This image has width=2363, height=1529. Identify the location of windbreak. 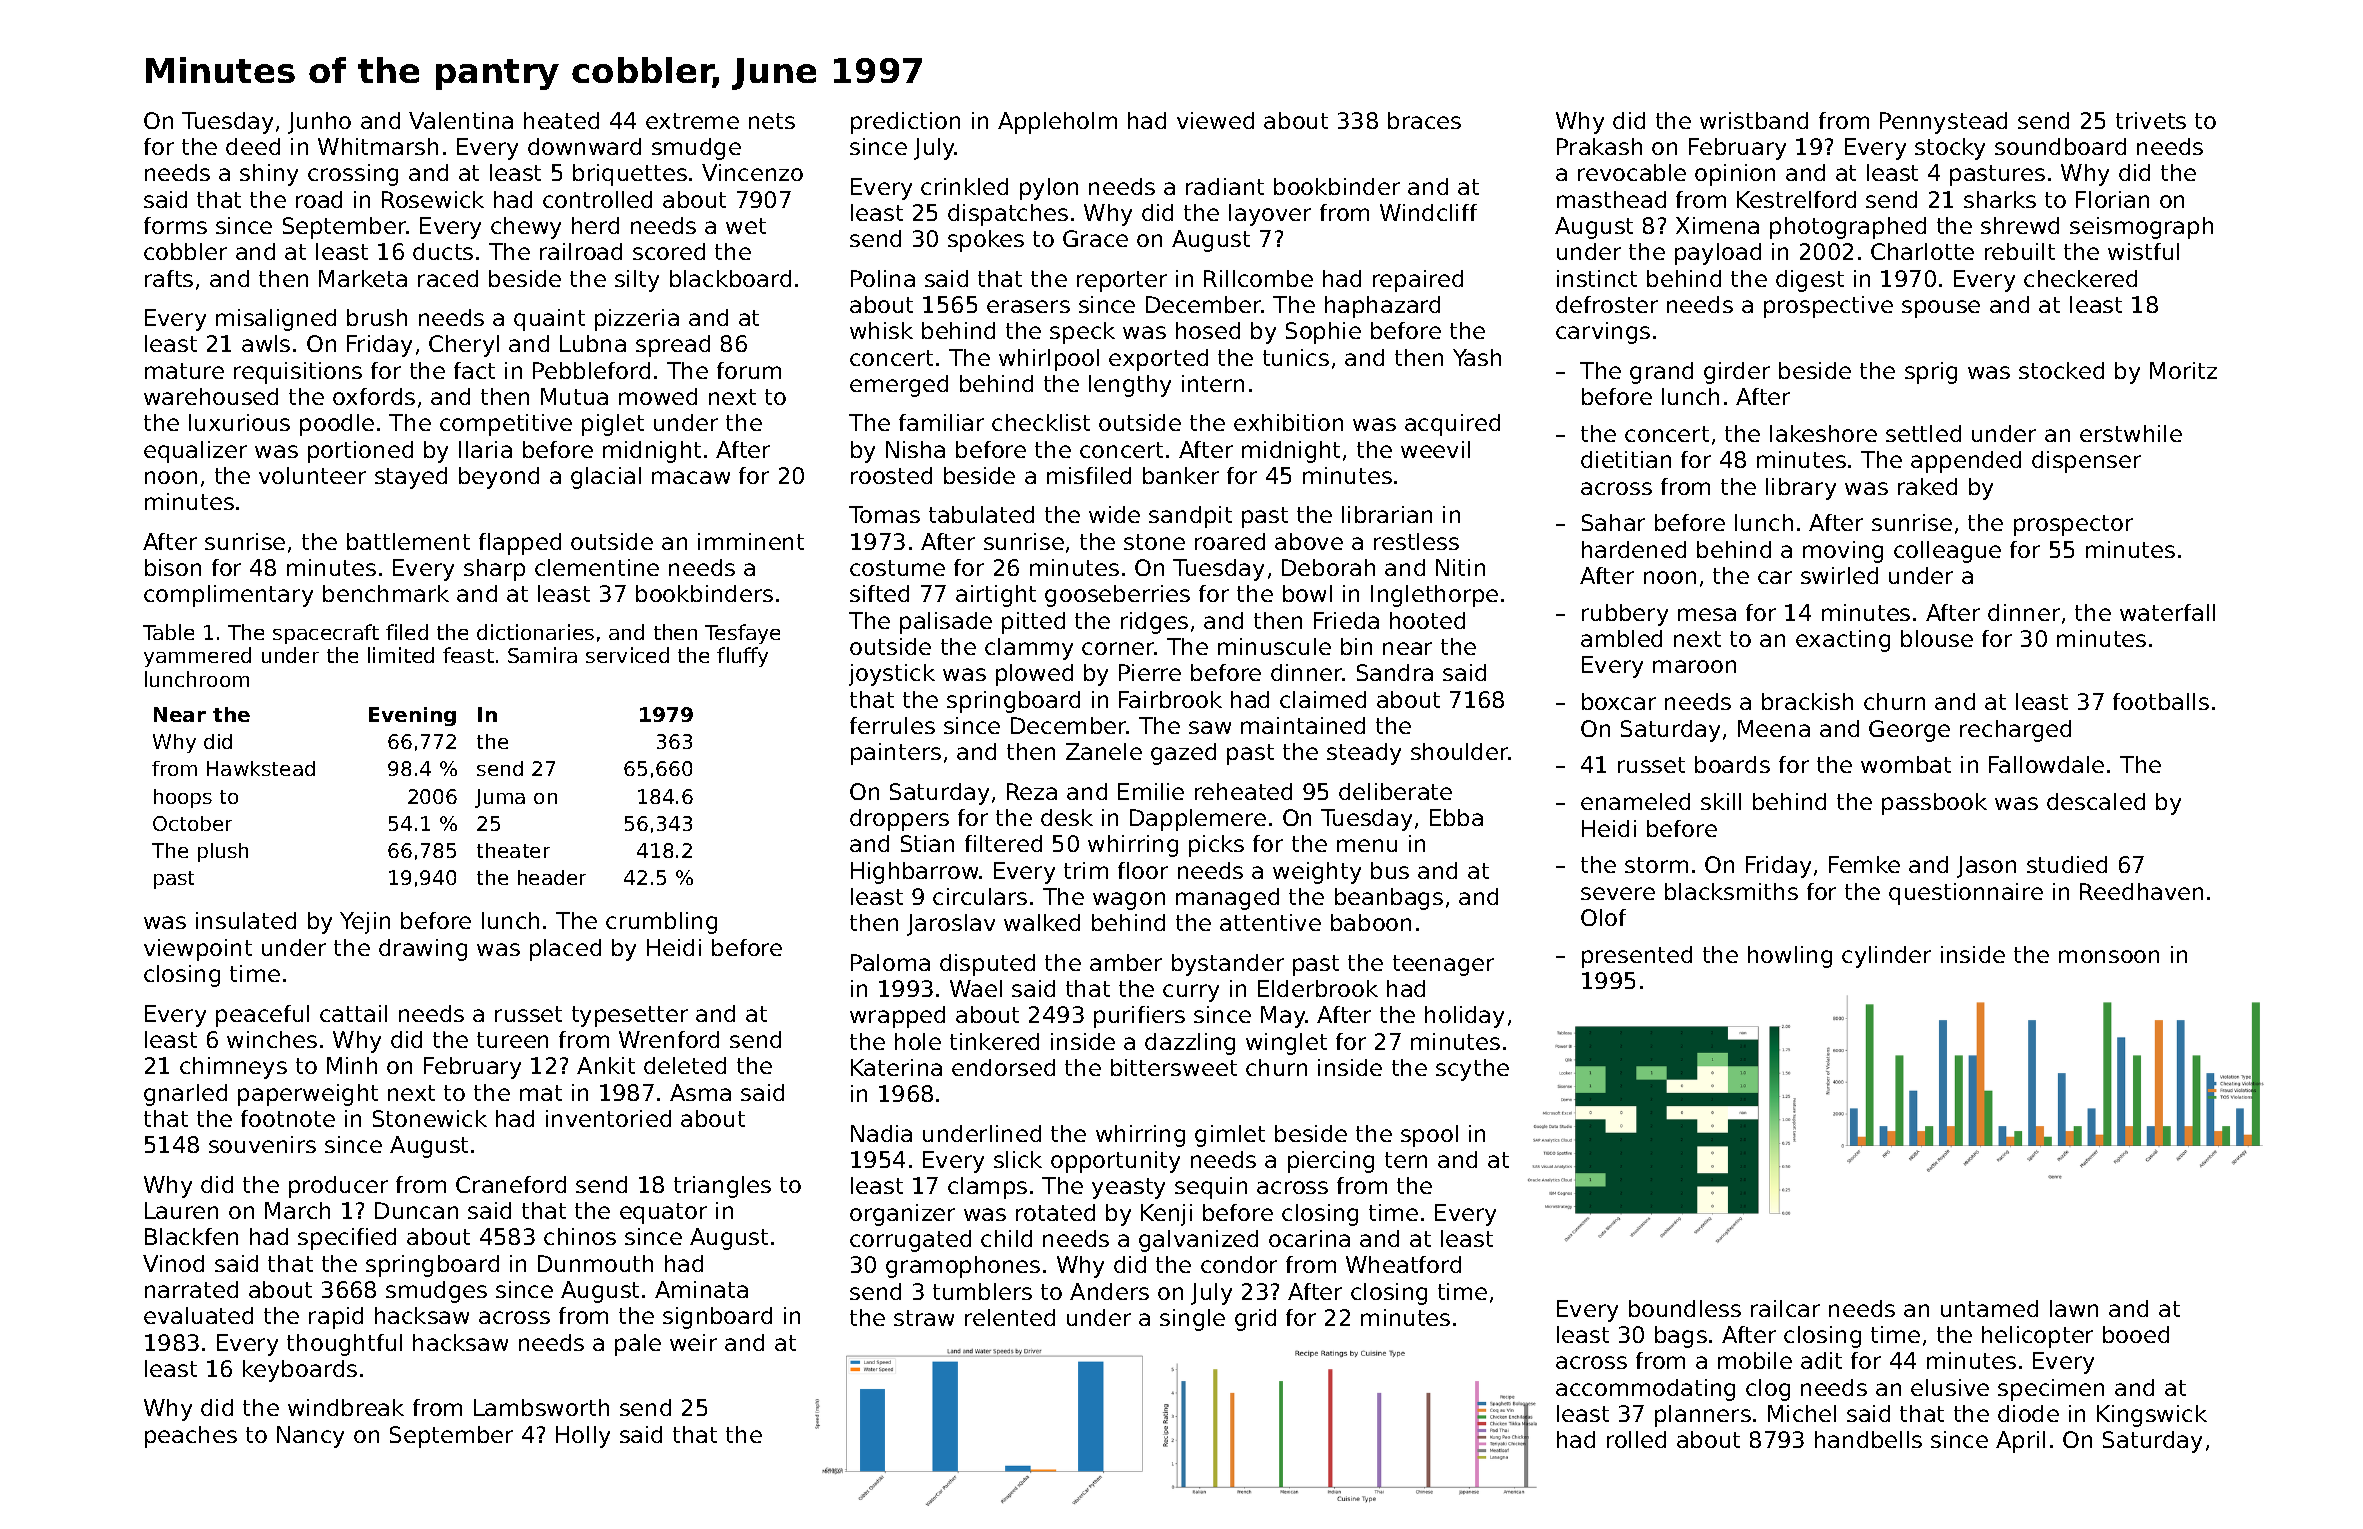
(346, 1407).
